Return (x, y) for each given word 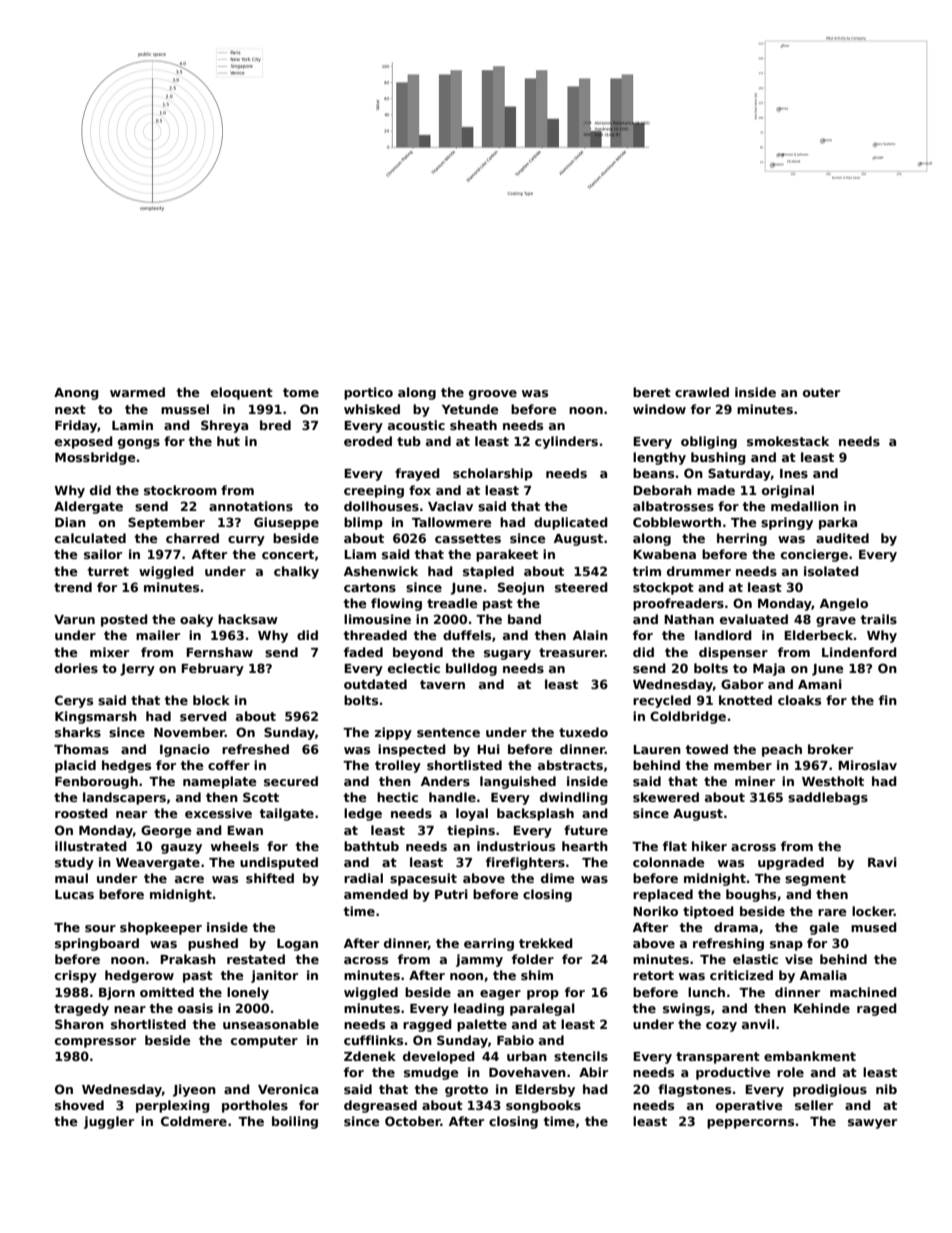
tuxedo (583, 732)
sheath (473, 425)
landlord (723, 635)
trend (73, 587)
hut (228, 441)
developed (439, 1057)
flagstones (694, 1090)
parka (838, 523)
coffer (229, 765)
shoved (79, 1105)
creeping (374, 491)
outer (821, 392)
